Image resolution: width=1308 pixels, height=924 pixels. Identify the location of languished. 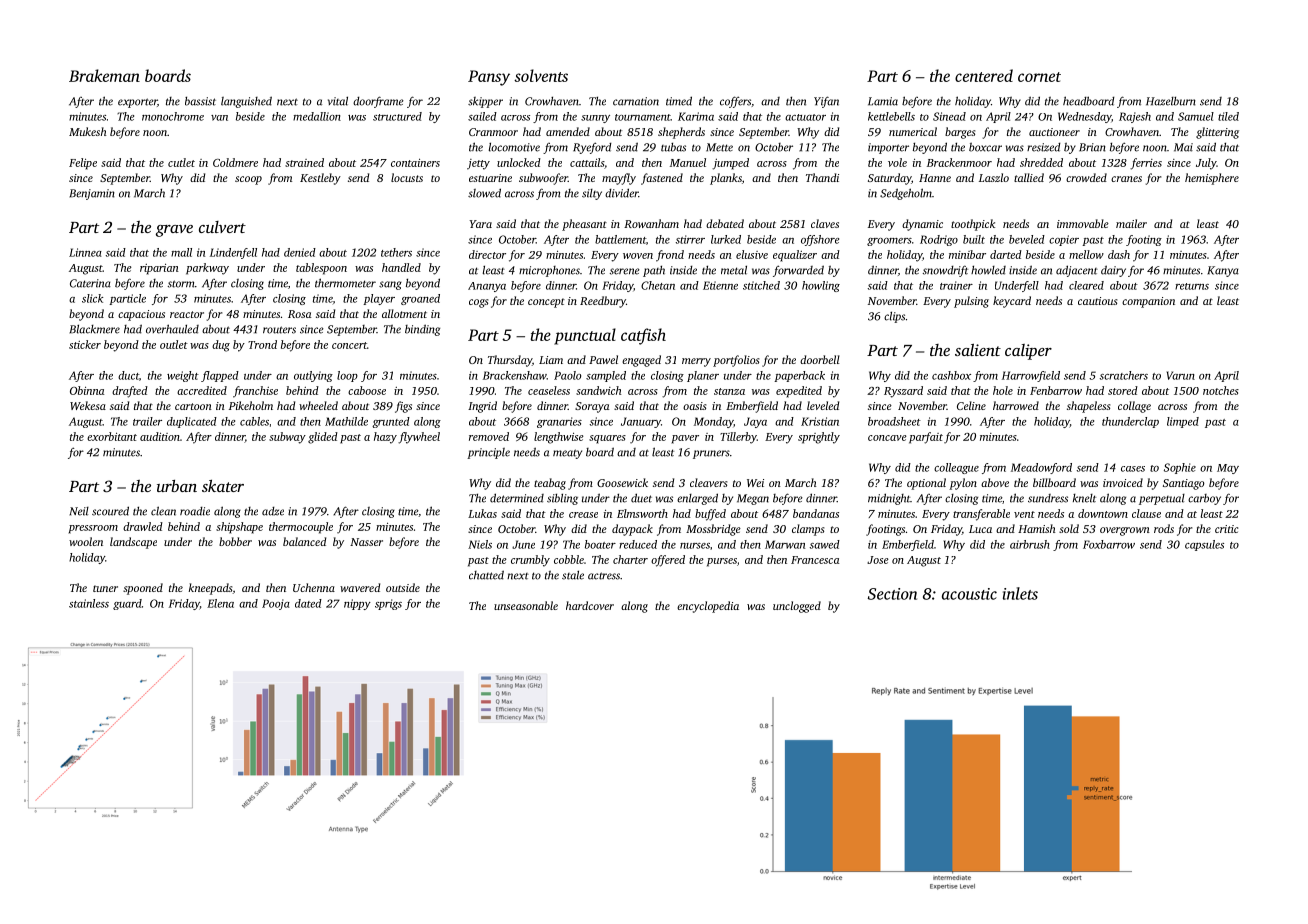
(246, 102).
